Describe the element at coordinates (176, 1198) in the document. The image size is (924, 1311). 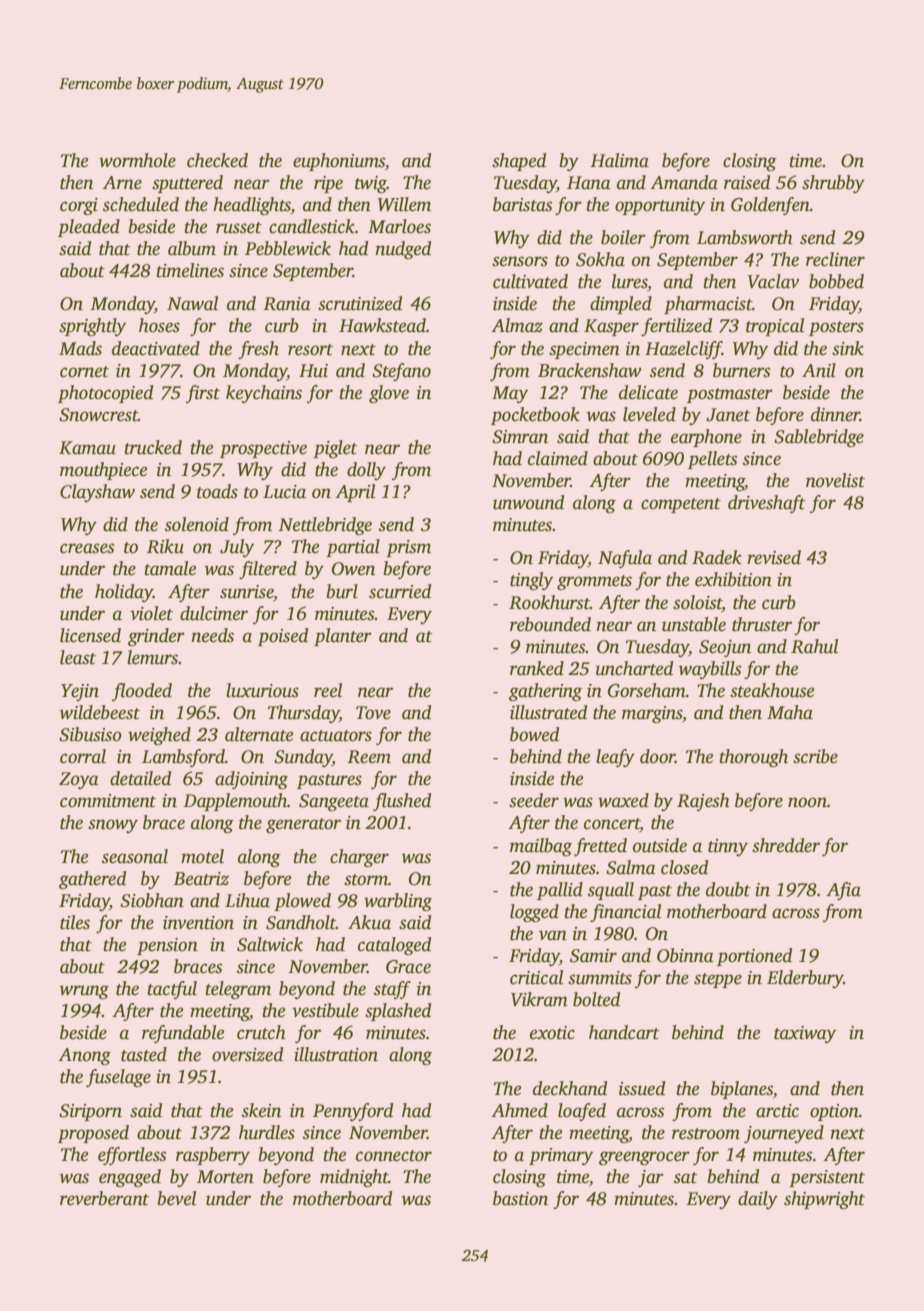
I see `bevel` at that location.
